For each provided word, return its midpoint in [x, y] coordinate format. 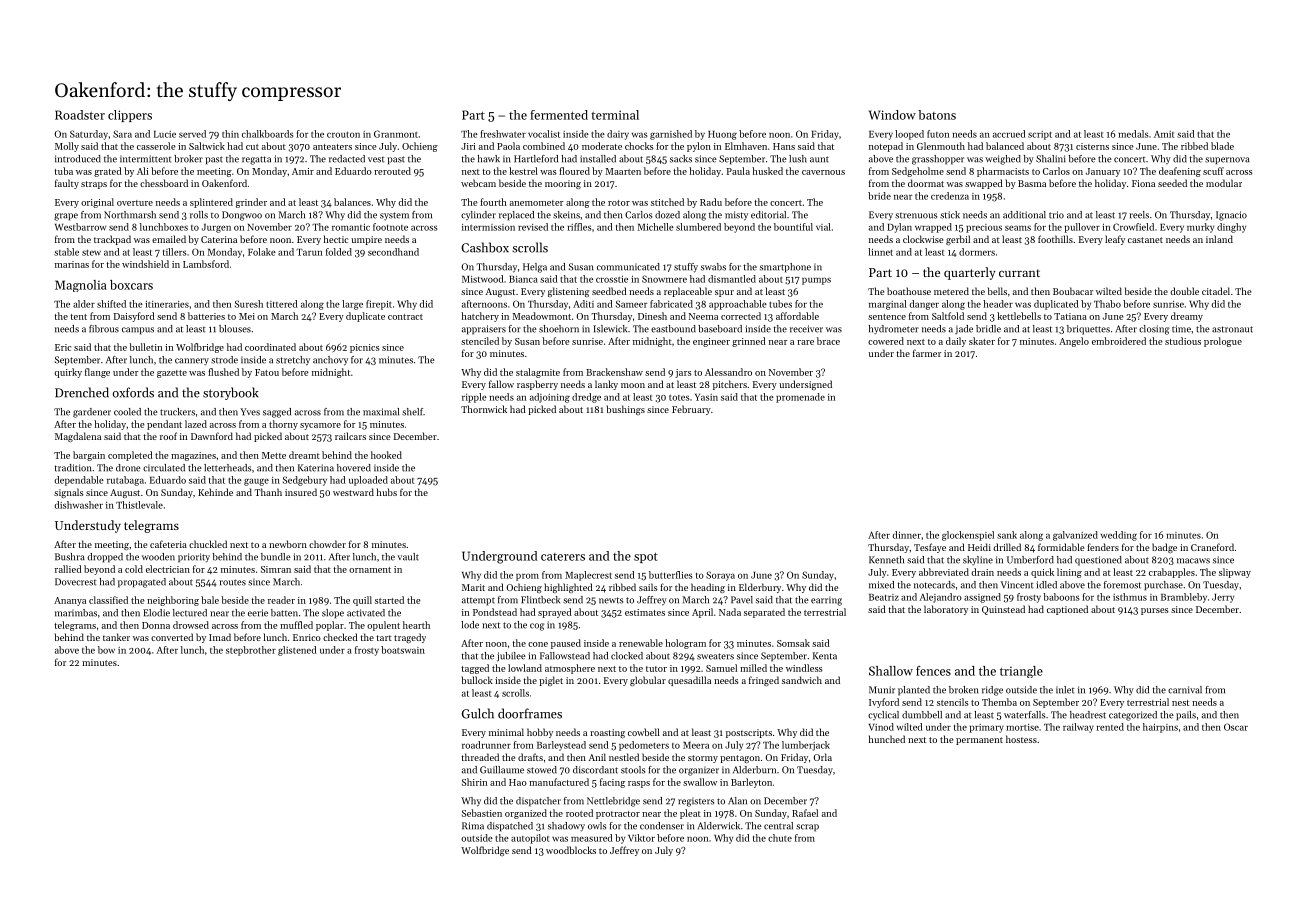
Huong [722, 135]
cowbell [644, 732]
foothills [1055, 239]
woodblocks [571, 850]
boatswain [403, 650]
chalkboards [268, 134]
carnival [1185, 690]
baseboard [720, 329]
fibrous [104, 329]
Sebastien [482, 813]
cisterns [1092, 146]
